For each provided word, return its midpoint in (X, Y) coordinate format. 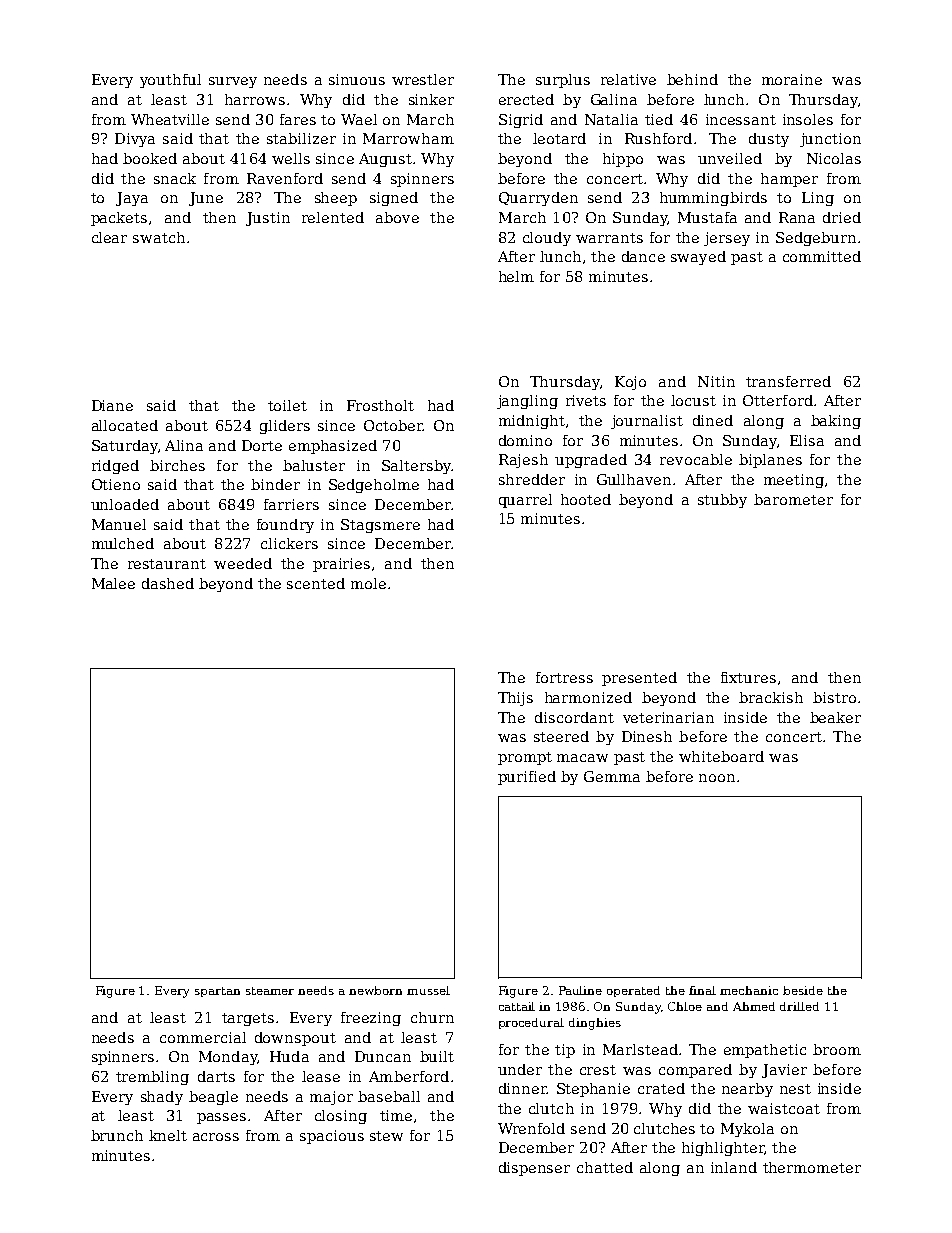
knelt (168, 1135)
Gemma (612, 776)
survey (233, 82)
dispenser (534, 1169)
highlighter (723, 1149)
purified (527, 778)
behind (692, 79)
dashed (168, 583)
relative (628, 79)
